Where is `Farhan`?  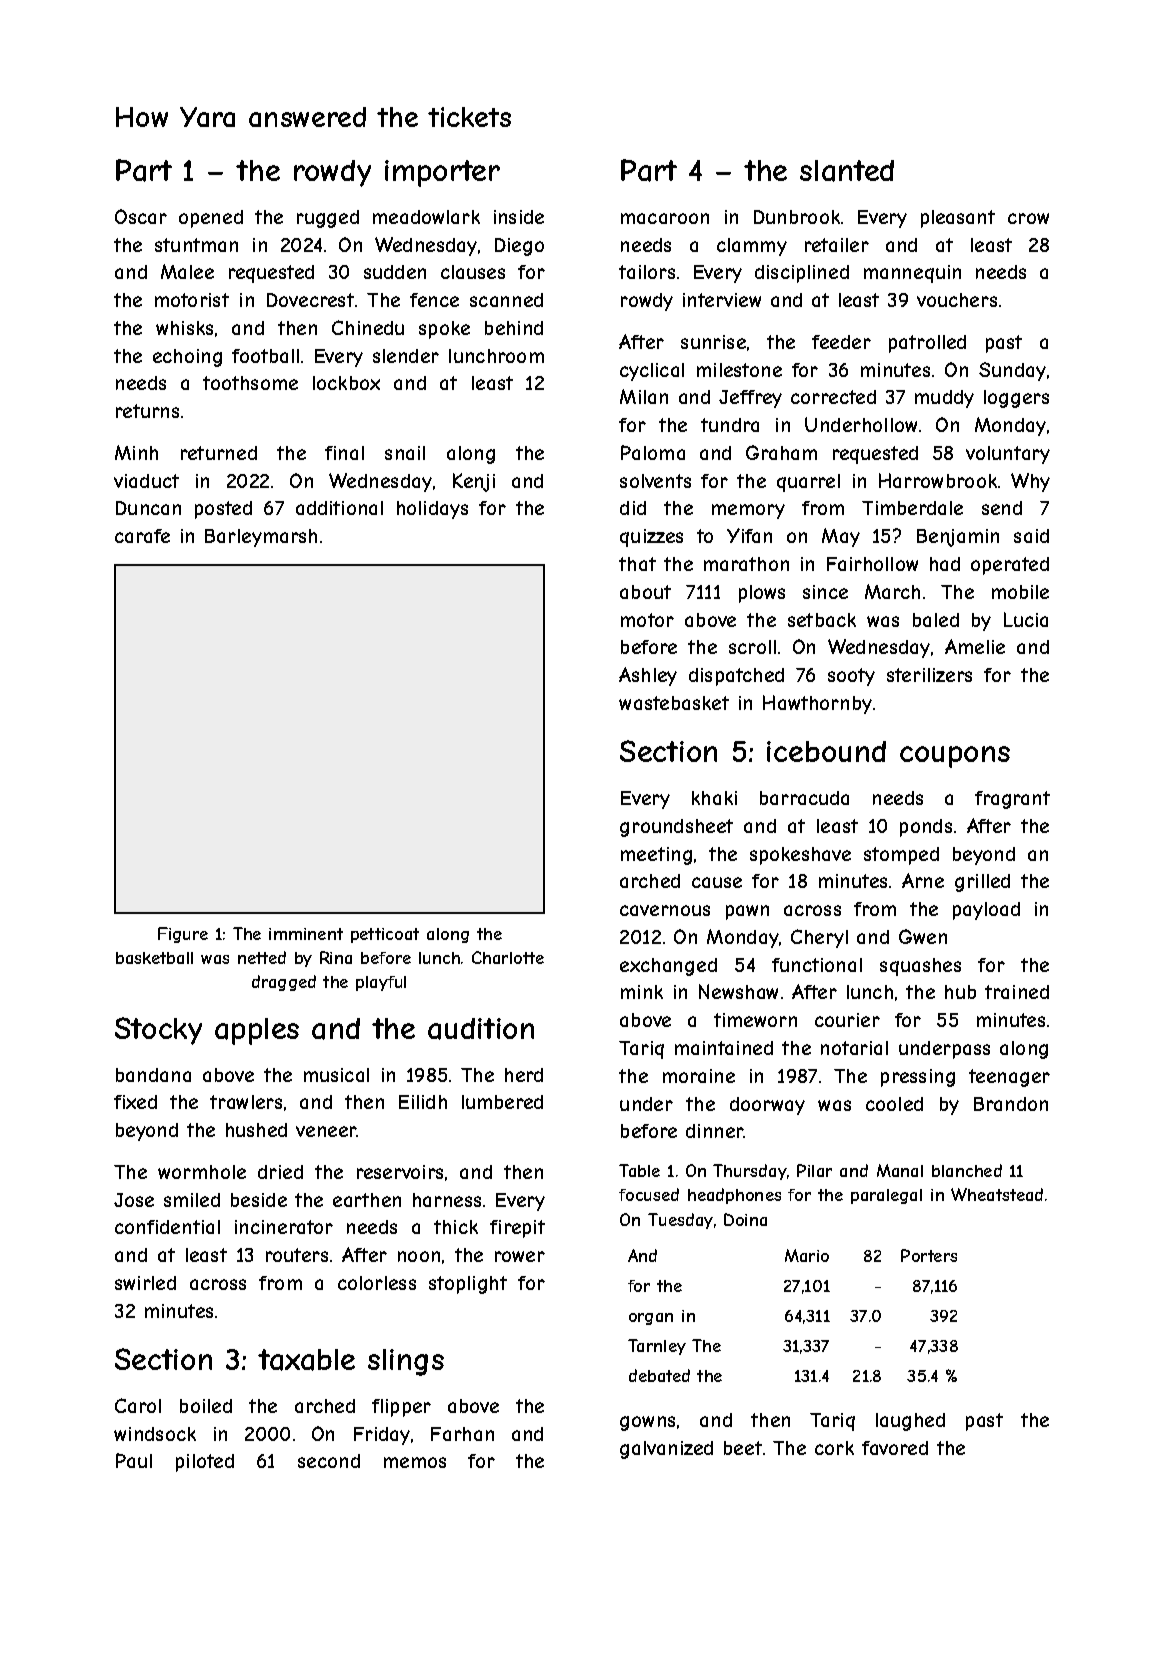
Farhan is located at coordinates (462, 1434).
